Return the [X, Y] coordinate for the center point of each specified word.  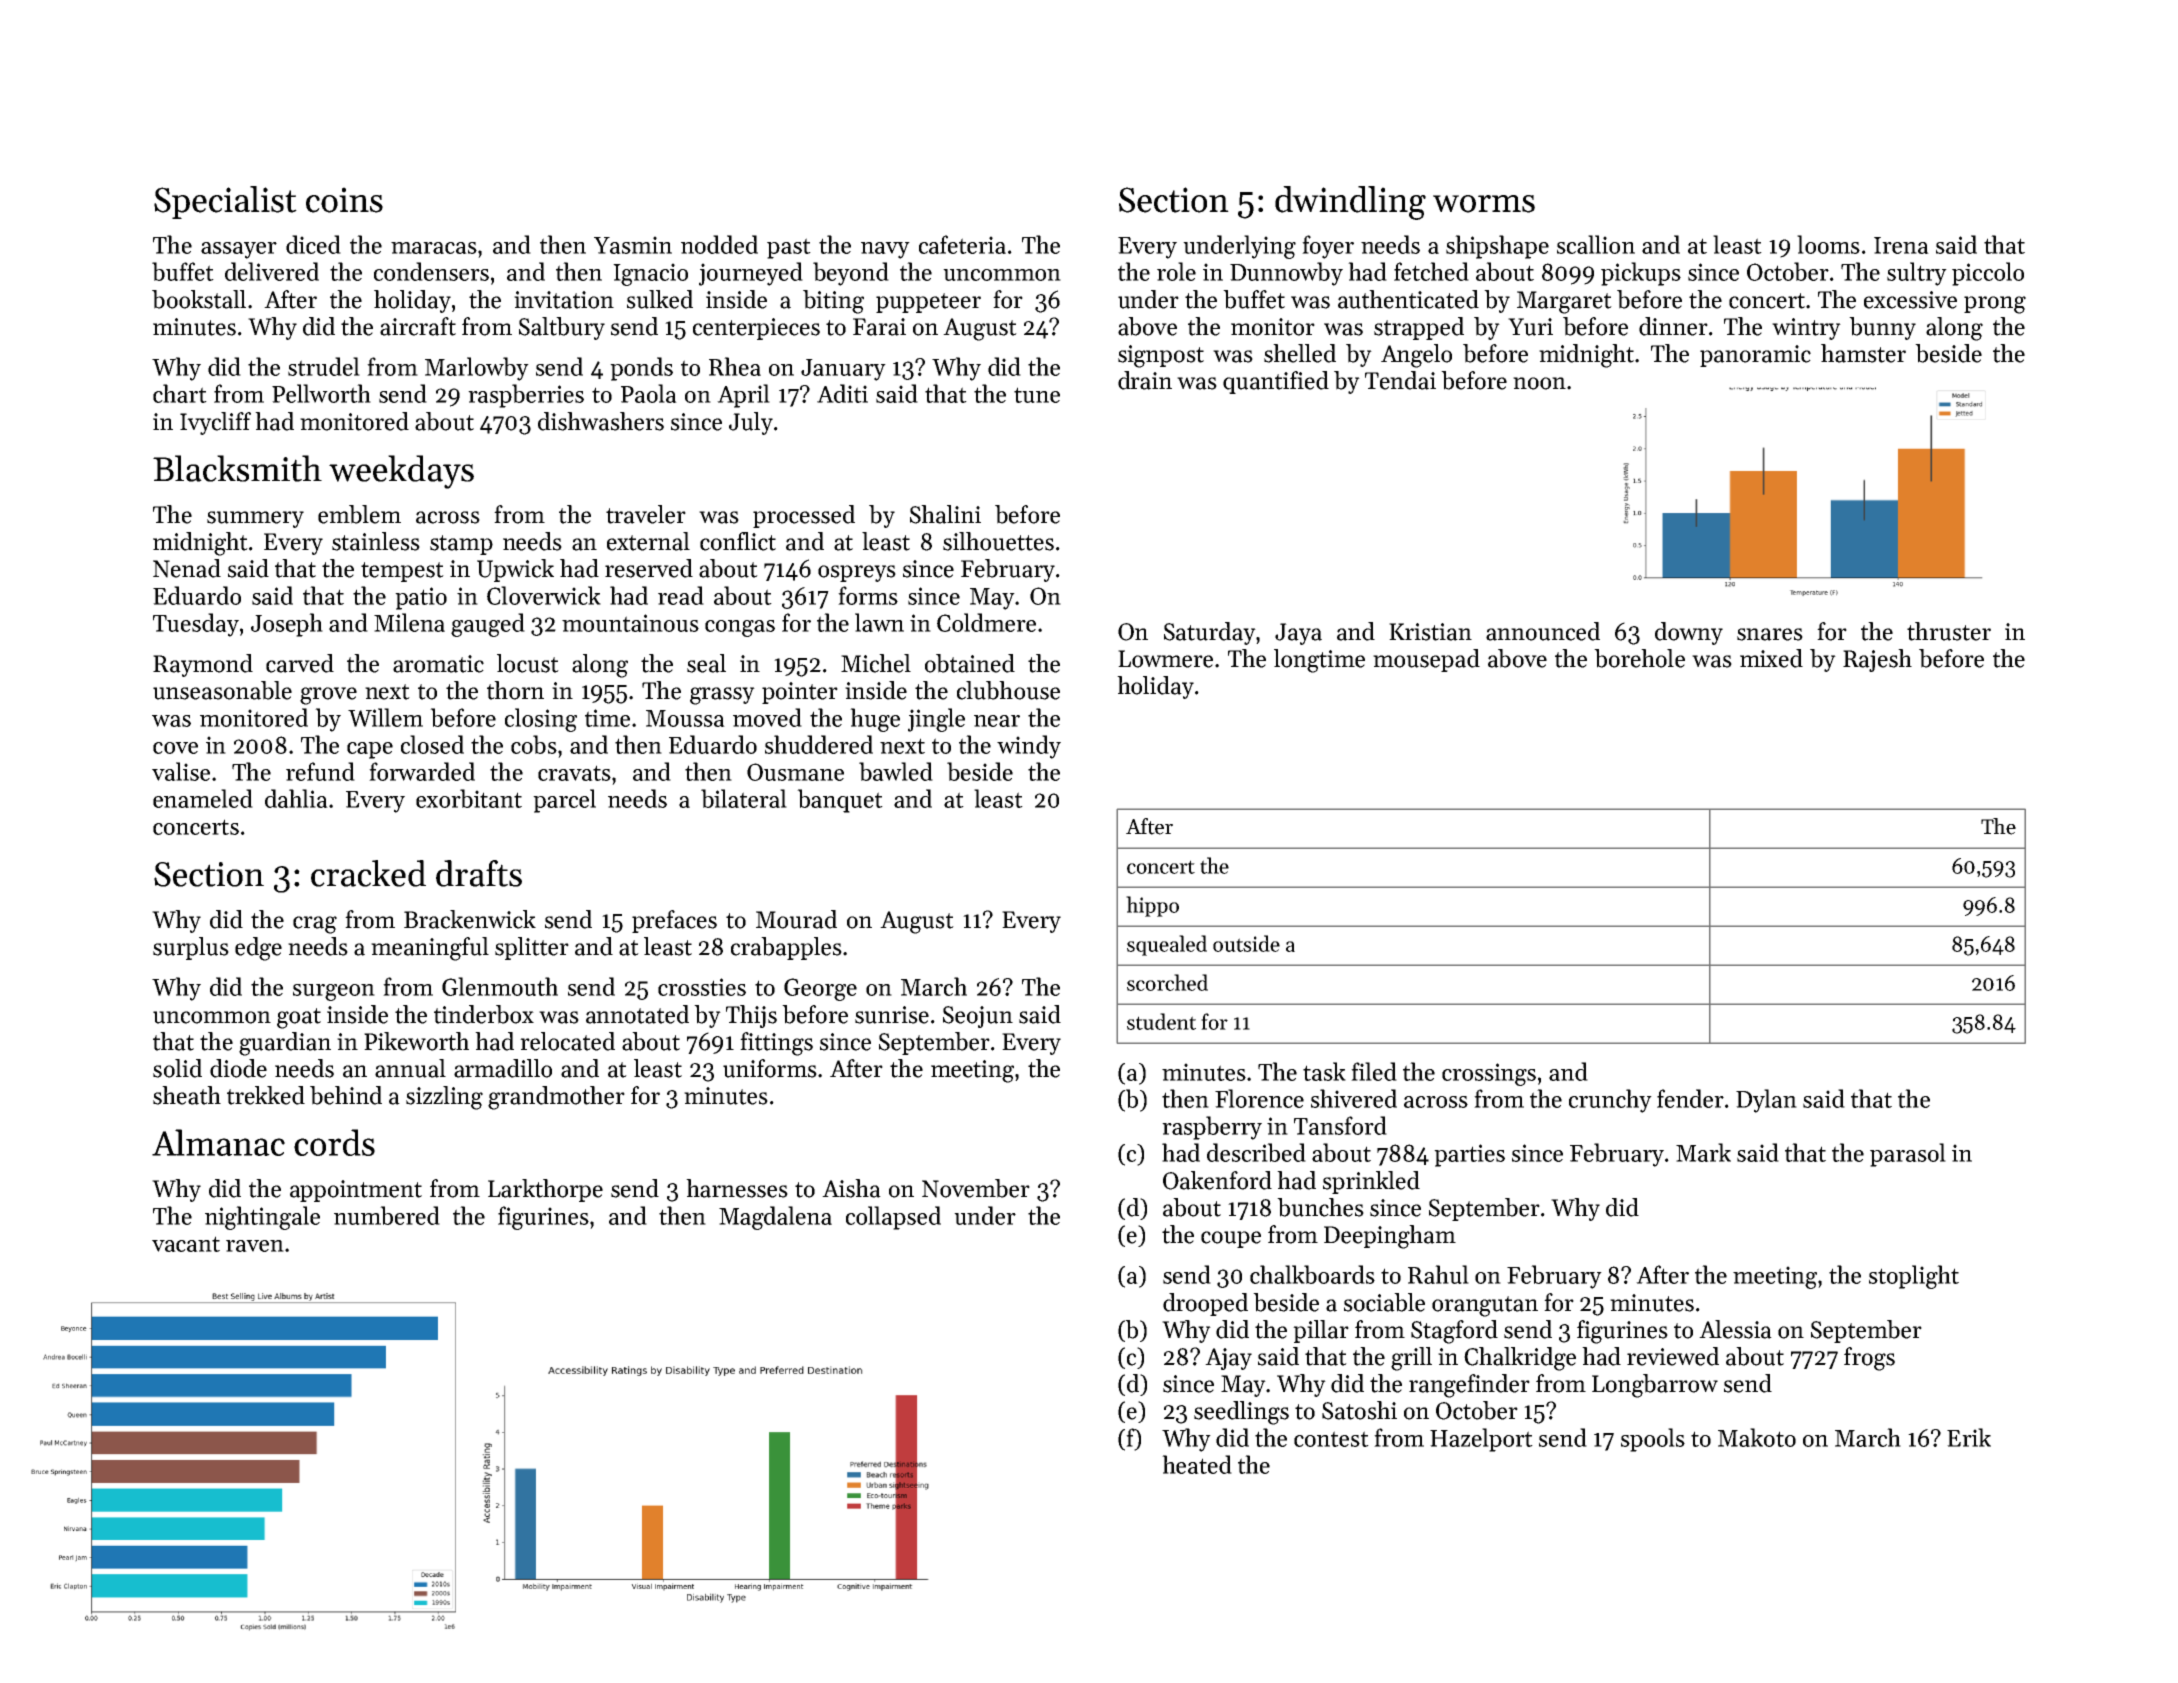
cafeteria [962, 244]
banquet [840, 801]
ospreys [857, 573]
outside [1246, 943]
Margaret [1564, 302]
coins [344, 200]
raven [255, 1246]
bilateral [744, 798]
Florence [1259, 1098]
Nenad [187, 568]
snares [1770, 634]
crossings [1489, 1074]
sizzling [444, 1098]
